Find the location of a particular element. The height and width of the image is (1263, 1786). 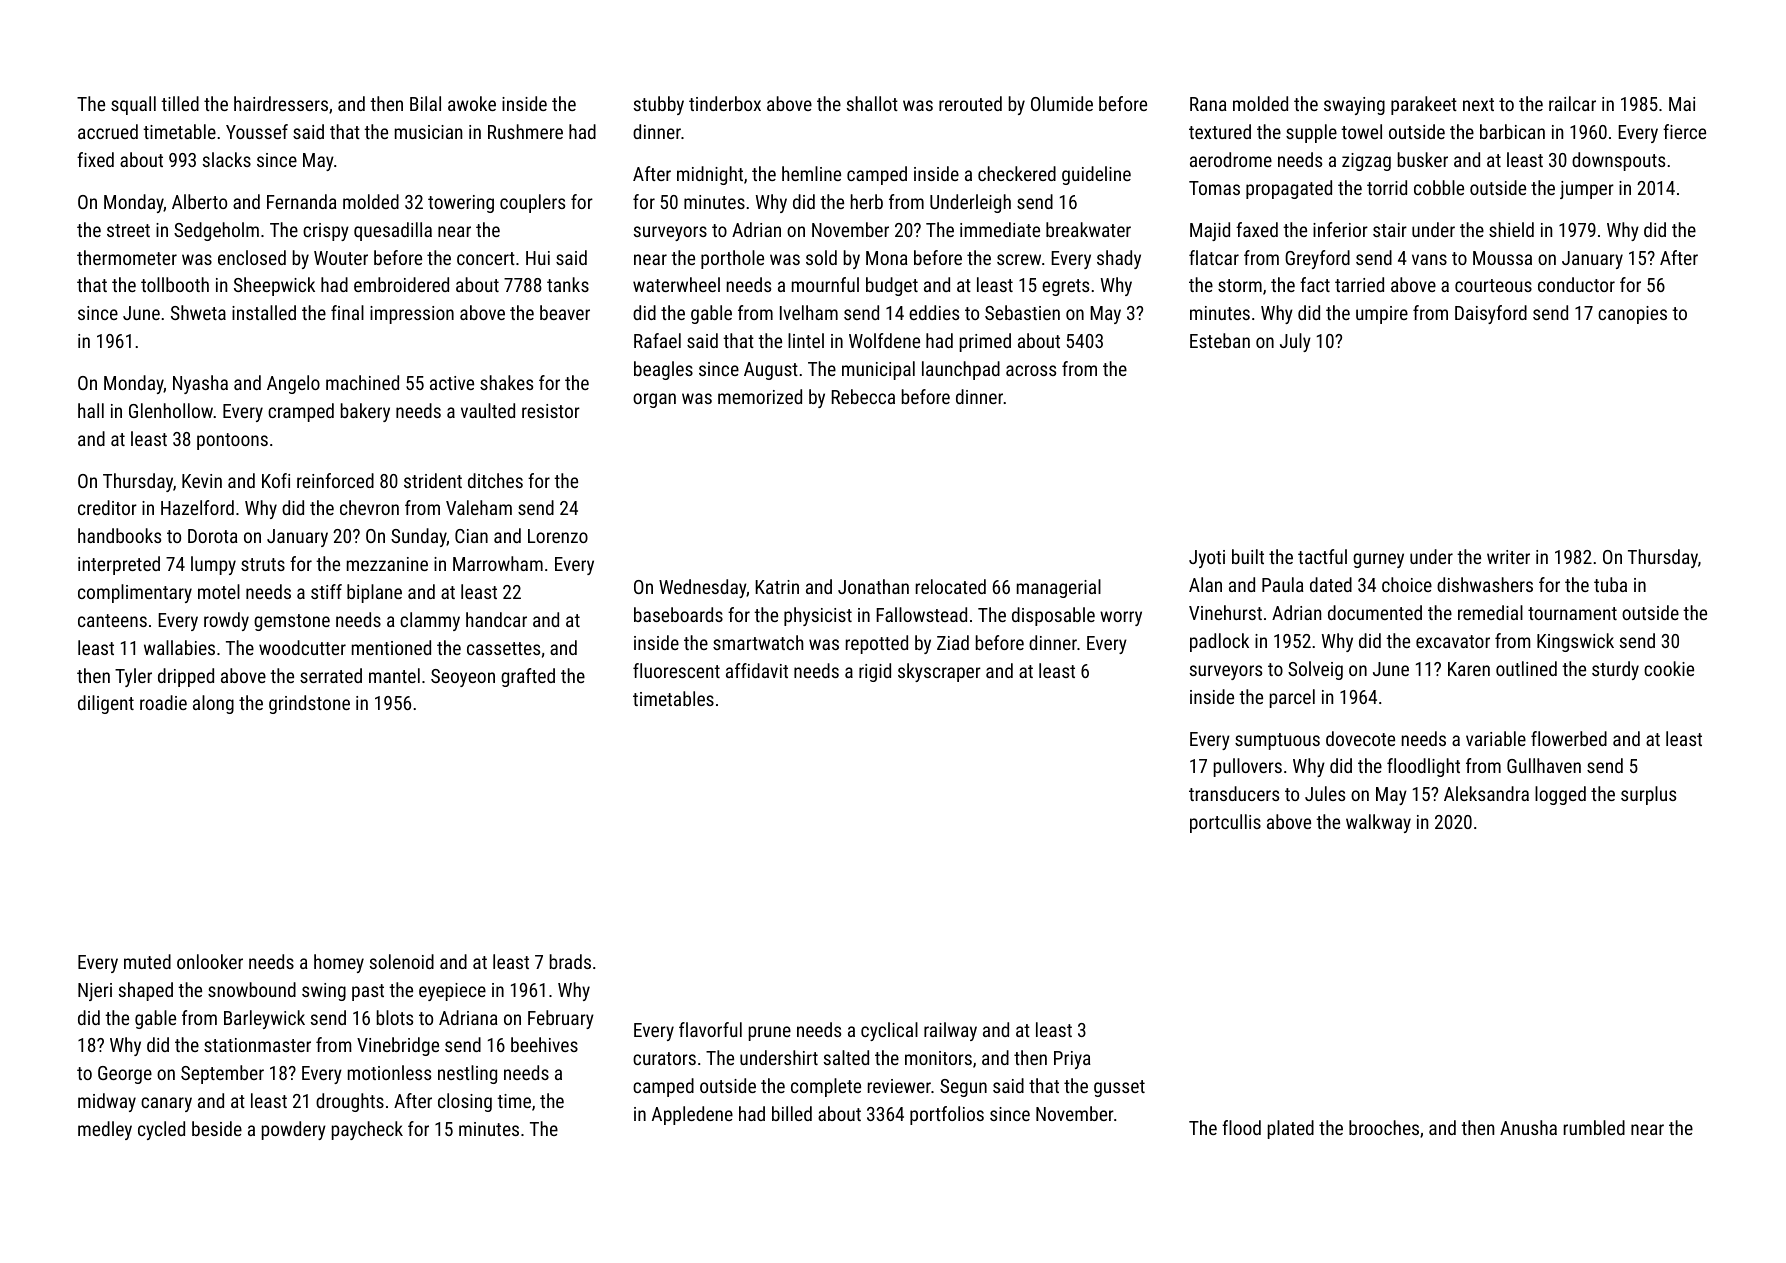

droughts is located at coordinates (350, 1102).
